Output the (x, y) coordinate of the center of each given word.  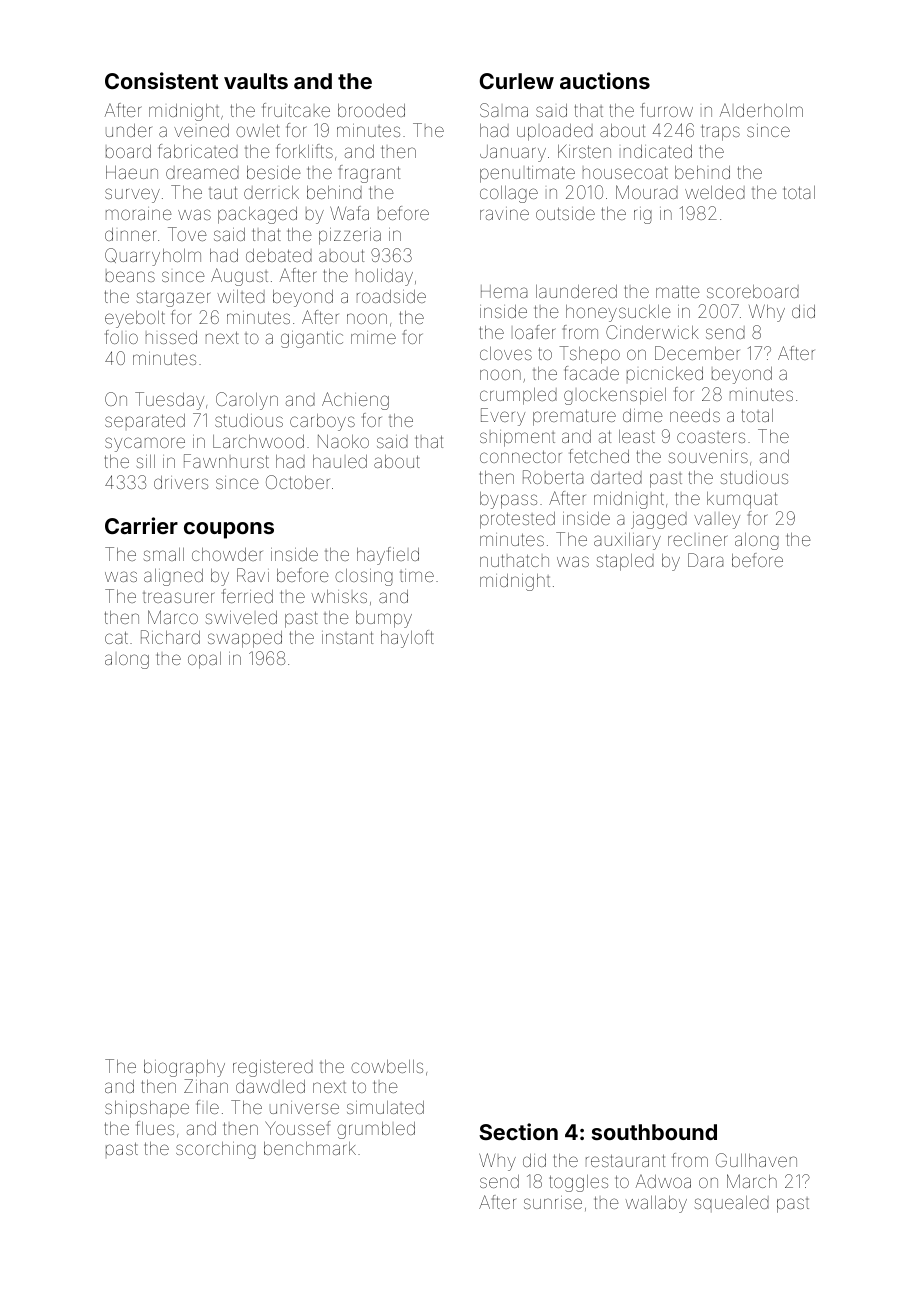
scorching (216, 1150)
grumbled (376, 1130)
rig (643, 215)
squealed (732, 1204)
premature (574, 417)
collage (509, 194)
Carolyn (247, 401)
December (697, 353)
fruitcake (296, 110)
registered (273, 1068)
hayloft (407, 639)
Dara (705, 560)
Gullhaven (756, 1160)
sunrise (553, 1202)
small (164, 554)
